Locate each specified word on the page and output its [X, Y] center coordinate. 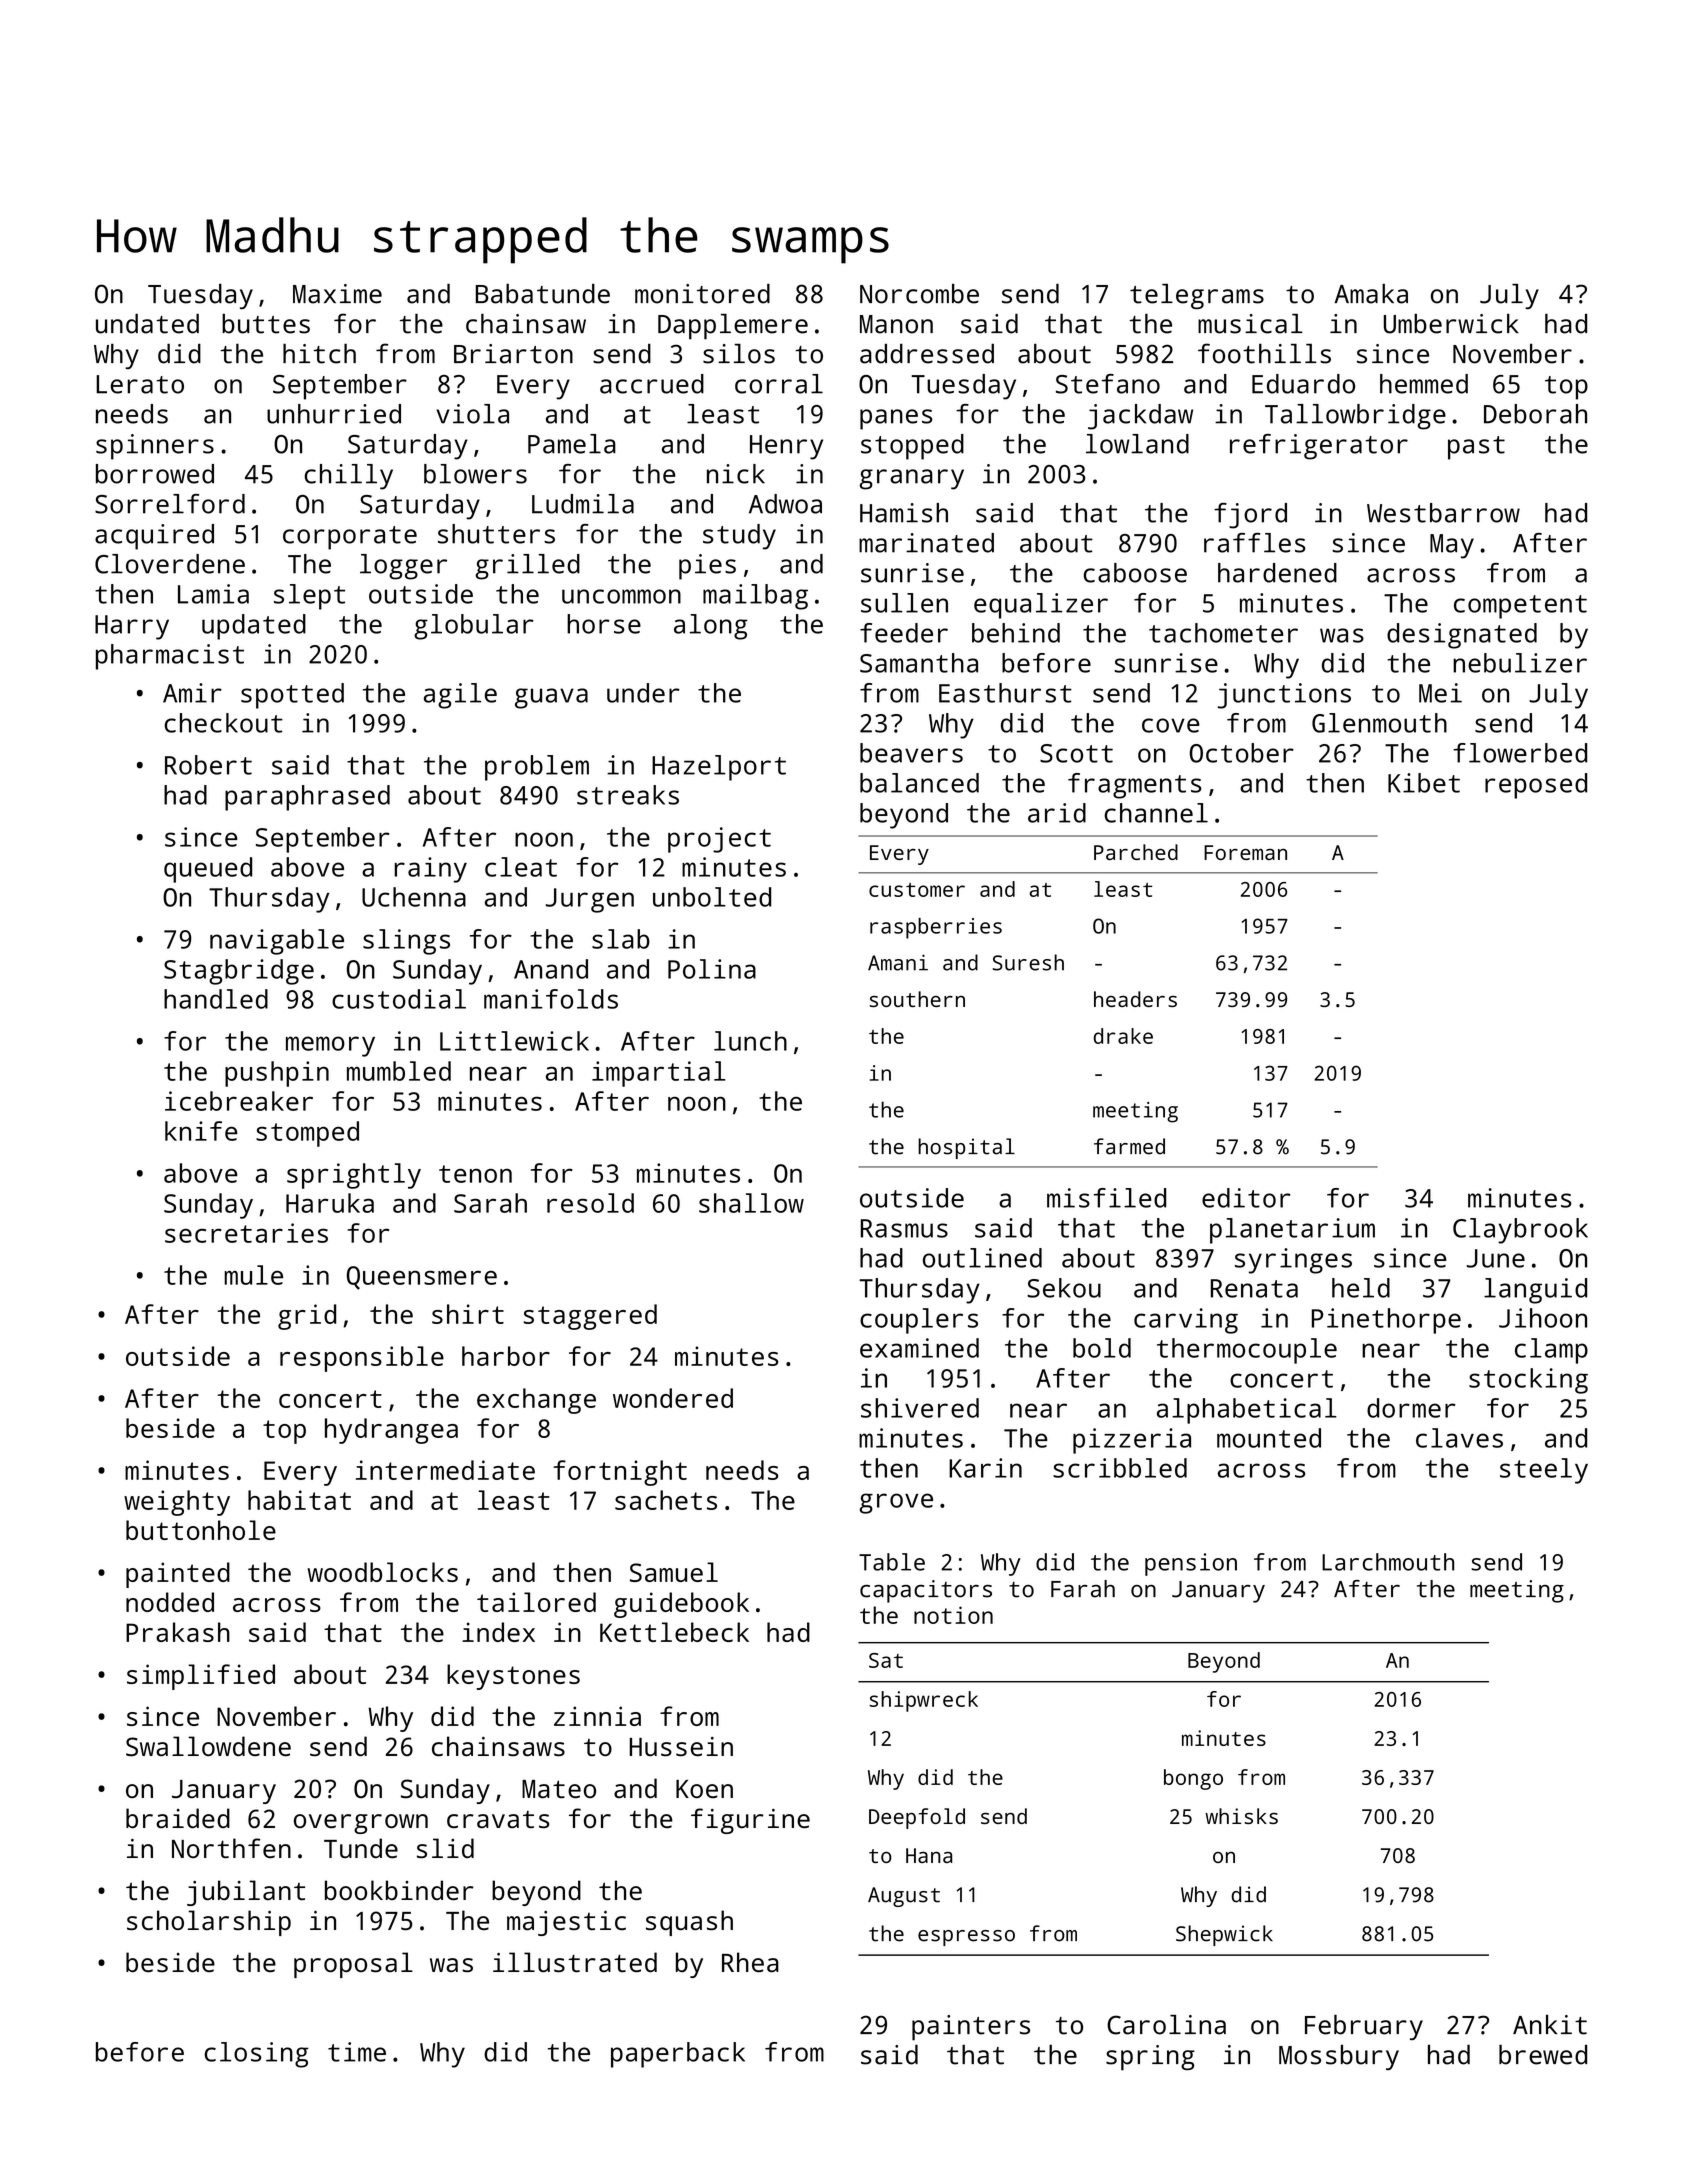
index [498, 1632]
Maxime [337, 294]
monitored [702, 293]
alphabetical [1247, 1411]
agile [460, 696]
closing [256, 2055]
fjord [1250, 516]
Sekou [1064, 1288]
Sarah [490, 1203]
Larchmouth [1388, 1562]
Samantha [919, 663]
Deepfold [917, 1818]
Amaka [1371, 294]
